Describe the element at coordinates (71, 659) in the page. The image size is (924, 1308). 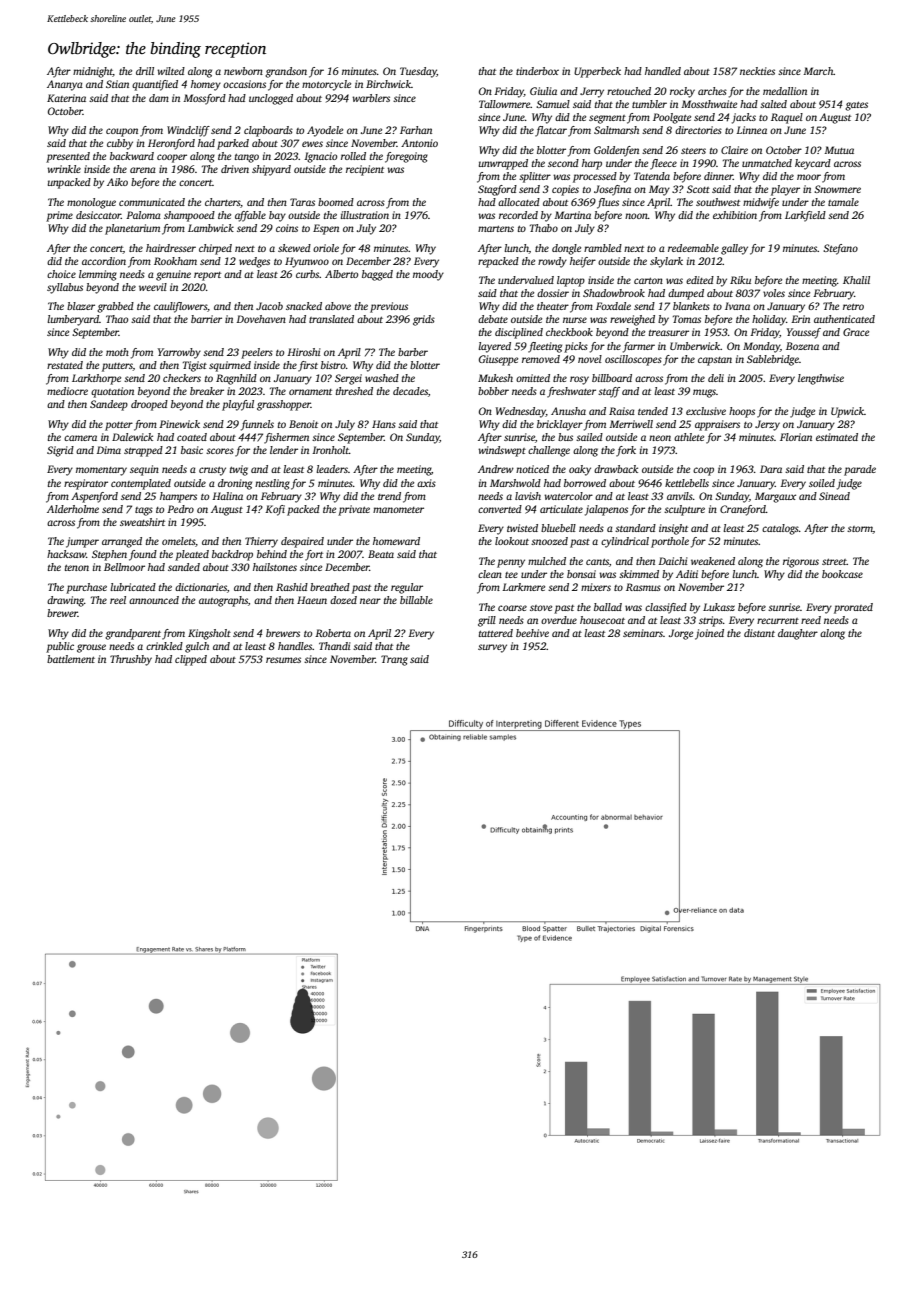
I see `battlement` at that location.
